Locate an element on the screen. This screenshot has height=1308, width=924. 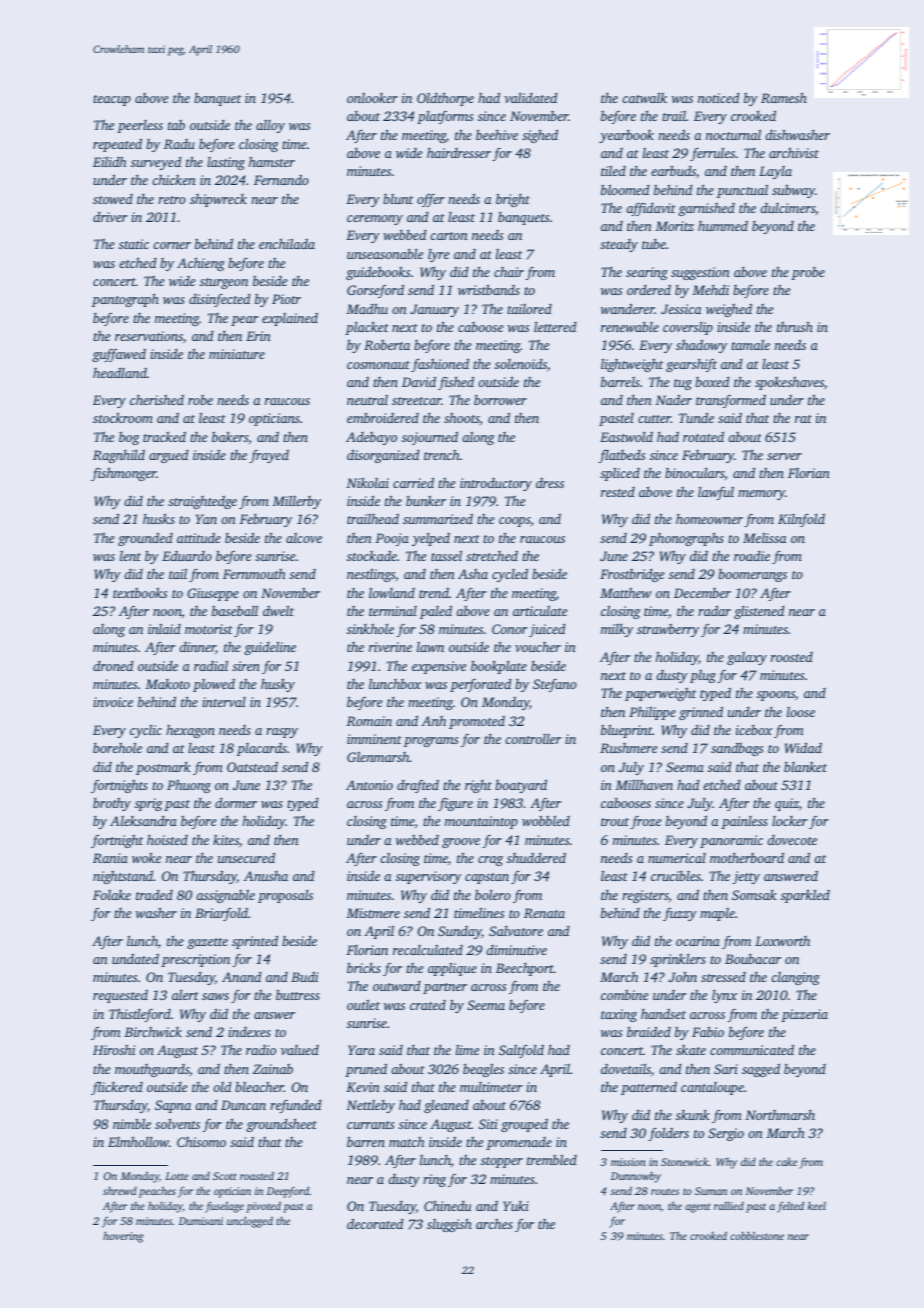
outlet is located at coordinates (363, 1004).
